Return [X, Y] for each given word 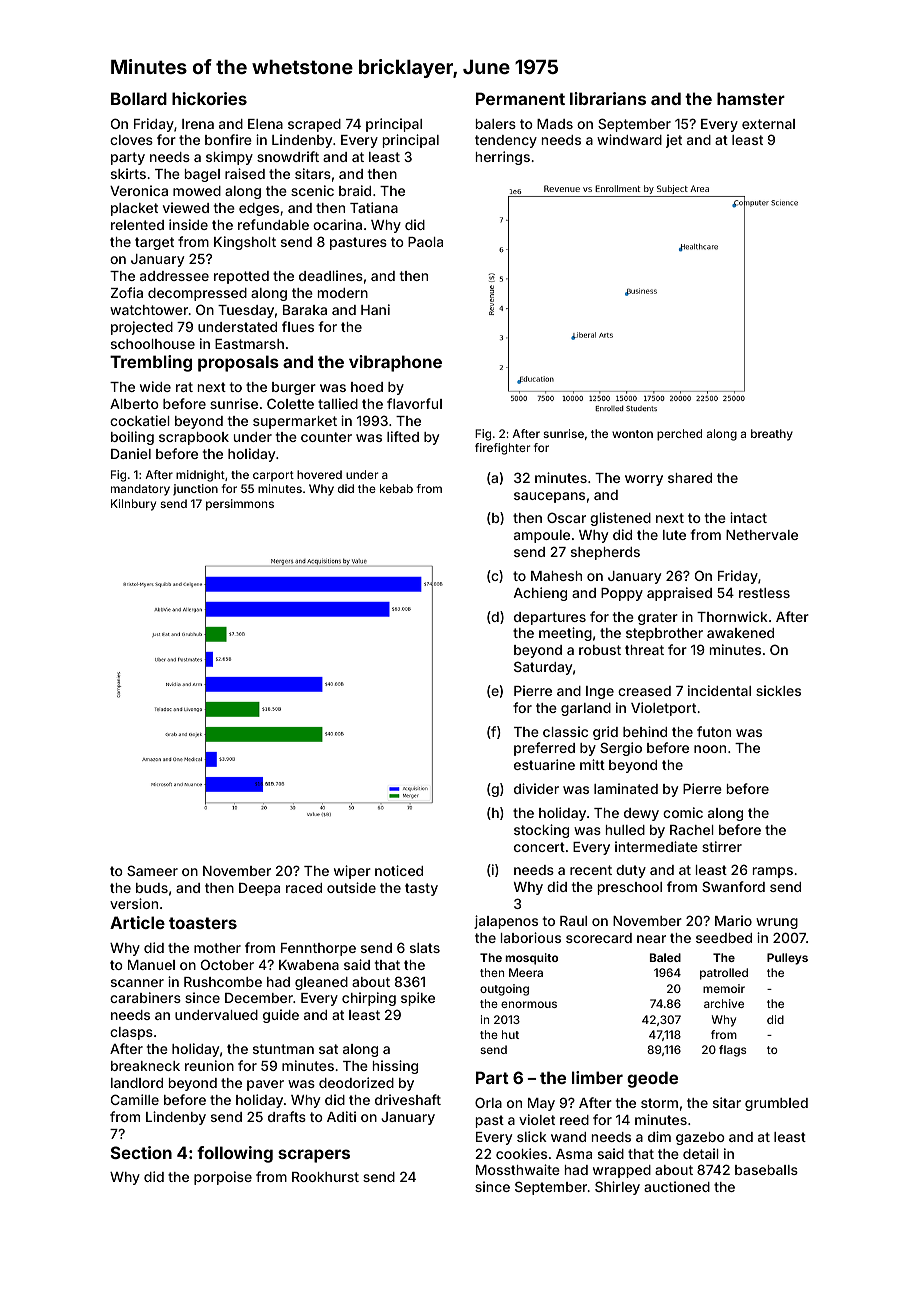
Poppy [622, 594]
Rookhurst [325, 1177]
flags [732, 1051]
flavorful [414, 403]
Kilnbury [133, 505]
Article [137, 922]
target [154, 243]
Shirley [617, 1188]
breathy [772, 435]
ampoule [542, 536]
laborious [531, 937]
